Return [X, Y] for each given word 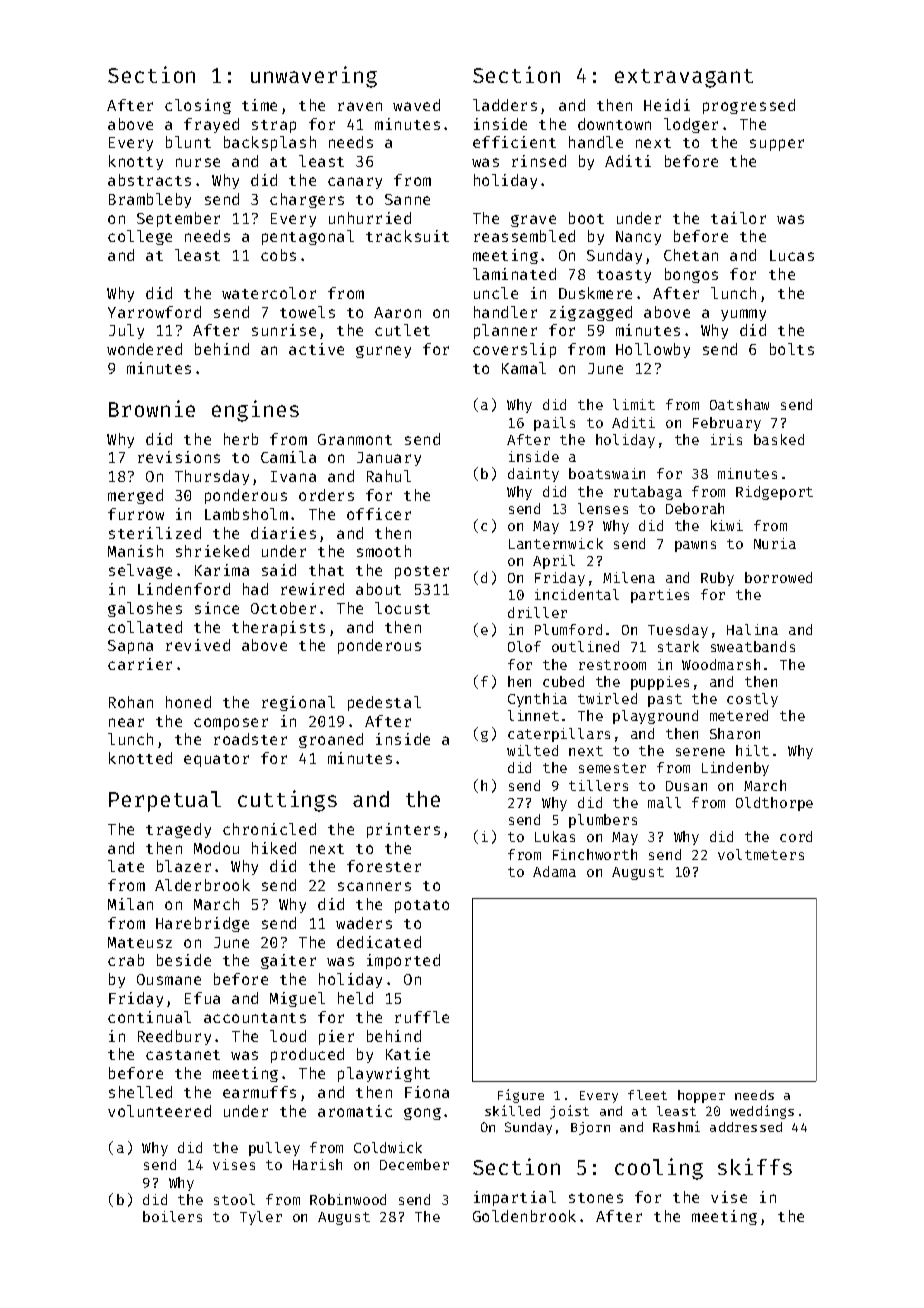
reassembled [524, 236]
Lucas [792, 255]
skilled [512, 1110]
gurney [383, 352]
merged [135, 496]
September [178, 219]
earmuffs [259, 1092]
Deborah [695, 508]
